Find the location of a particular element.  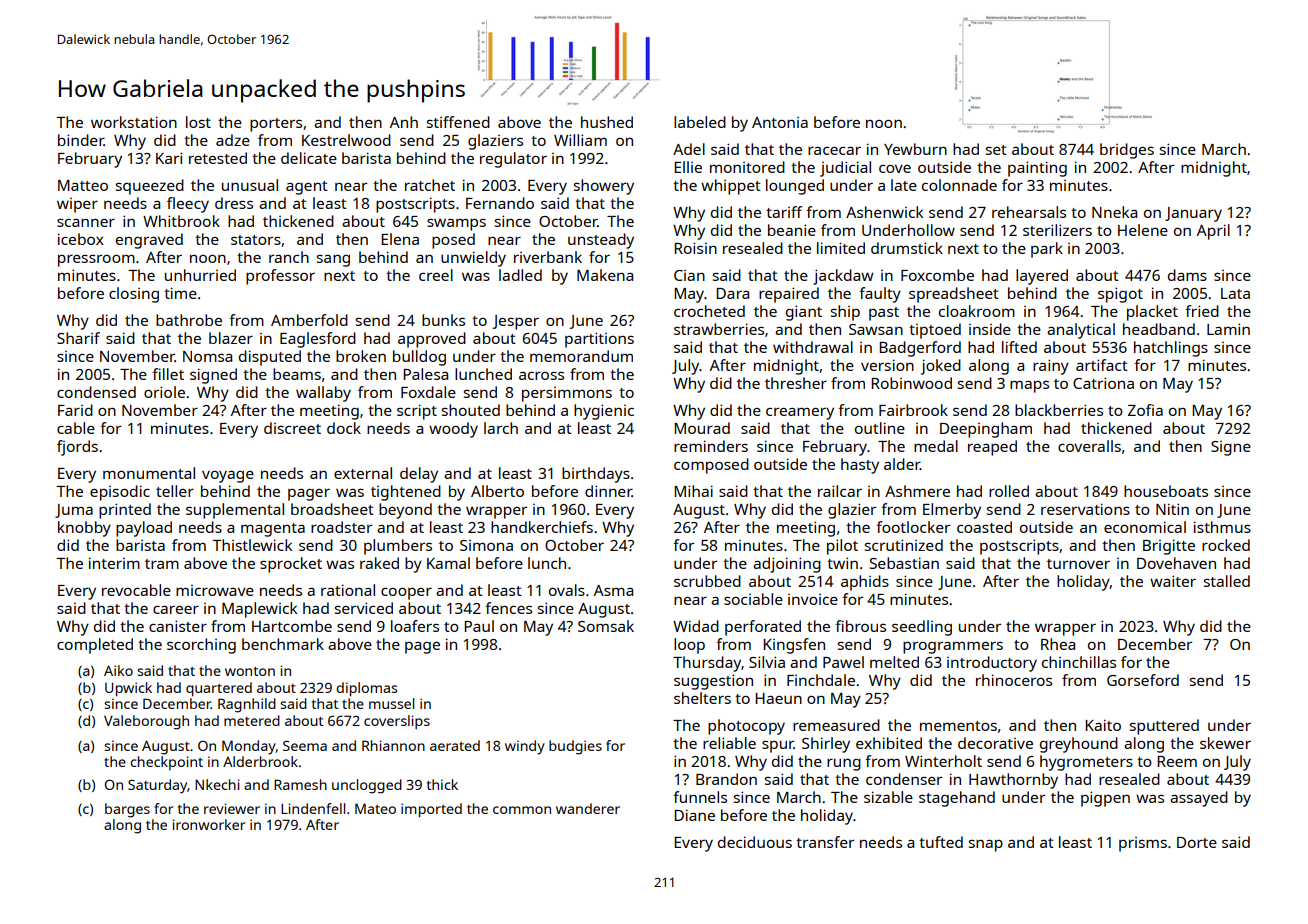

handkerchiefs is located at coordinates (542, 527).
